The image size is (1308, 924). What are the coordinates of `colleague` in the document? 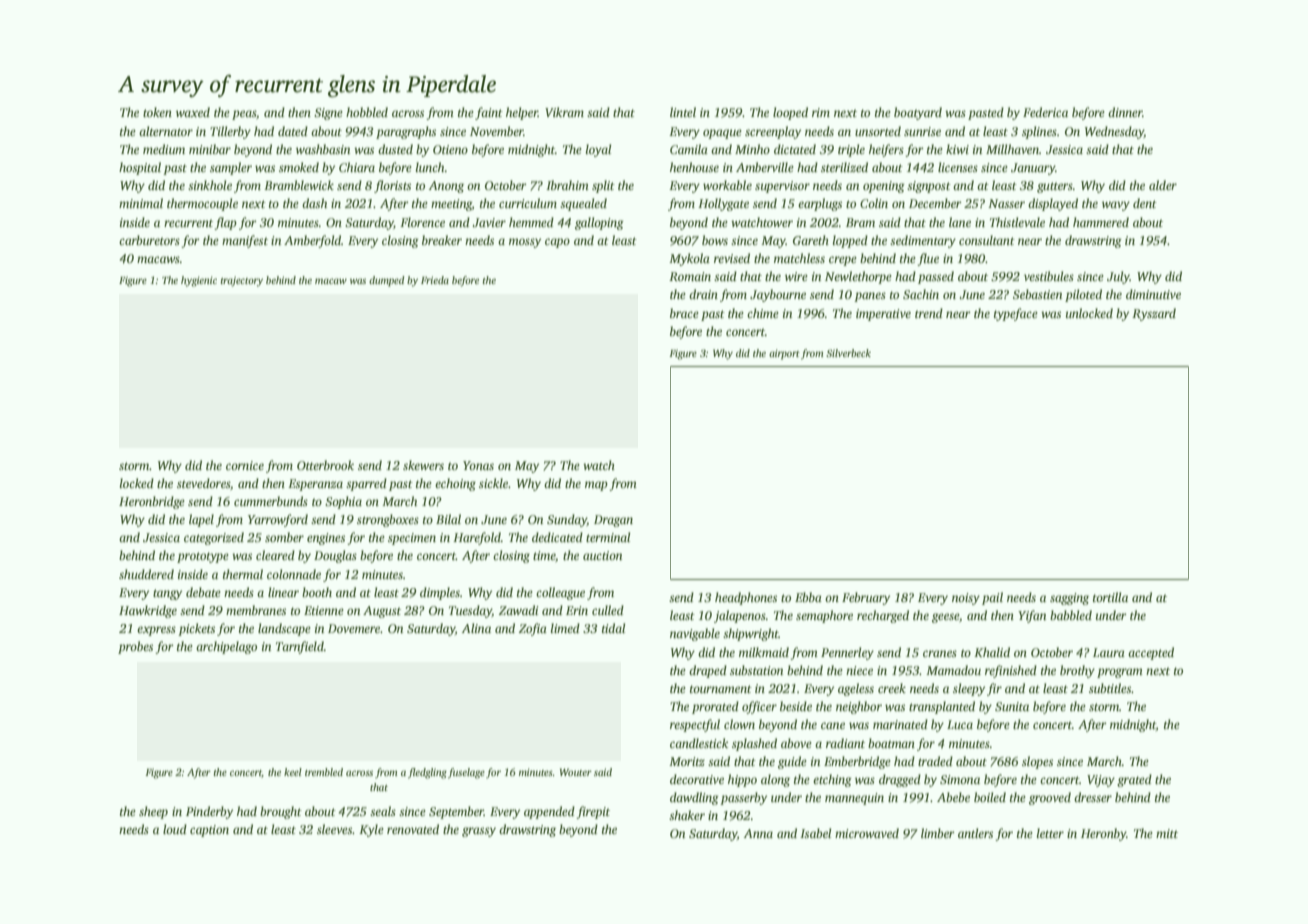 It's located at (560, 593).
